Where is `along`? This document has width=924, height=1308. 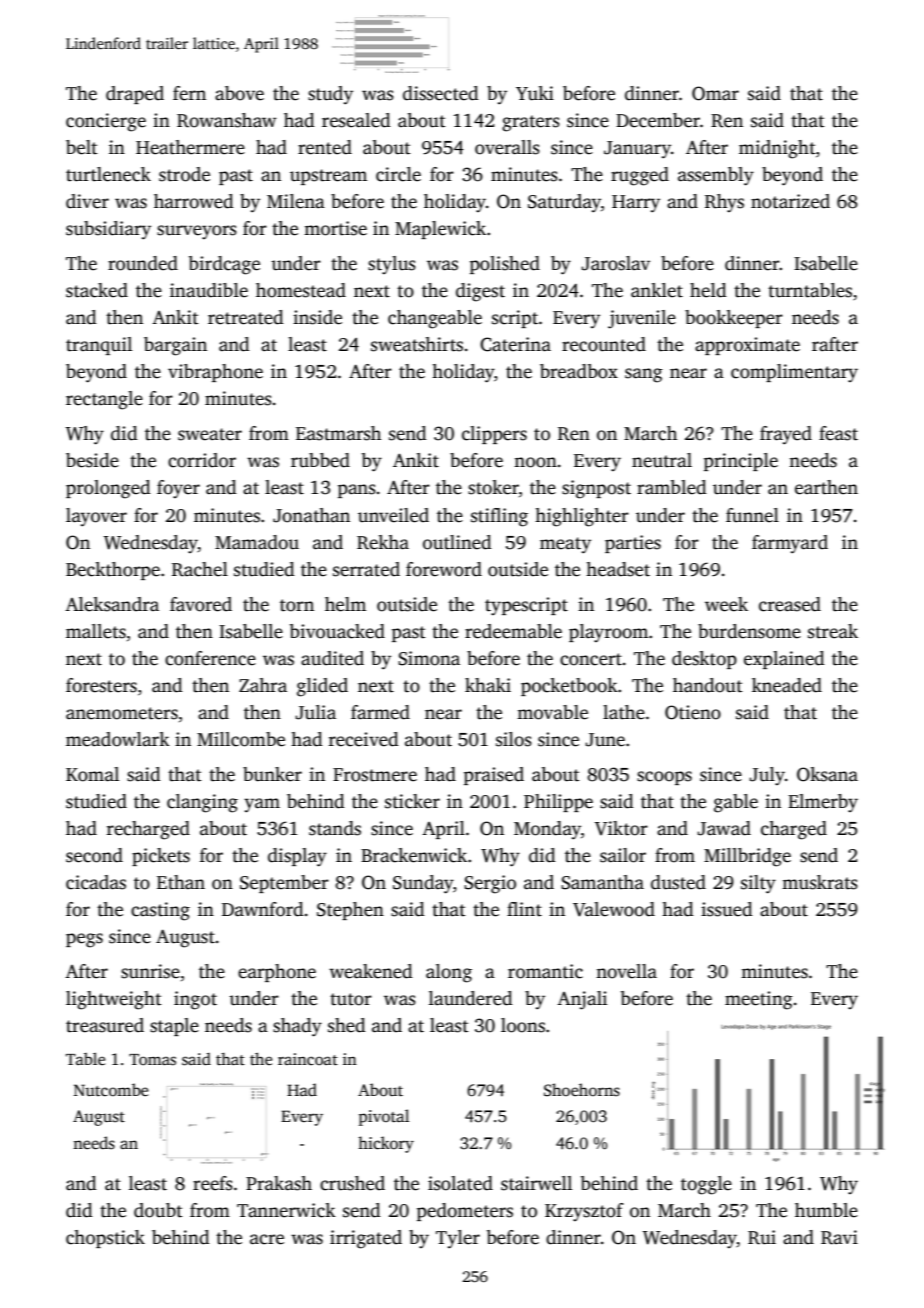
along is located at coordinates (449, 973).
